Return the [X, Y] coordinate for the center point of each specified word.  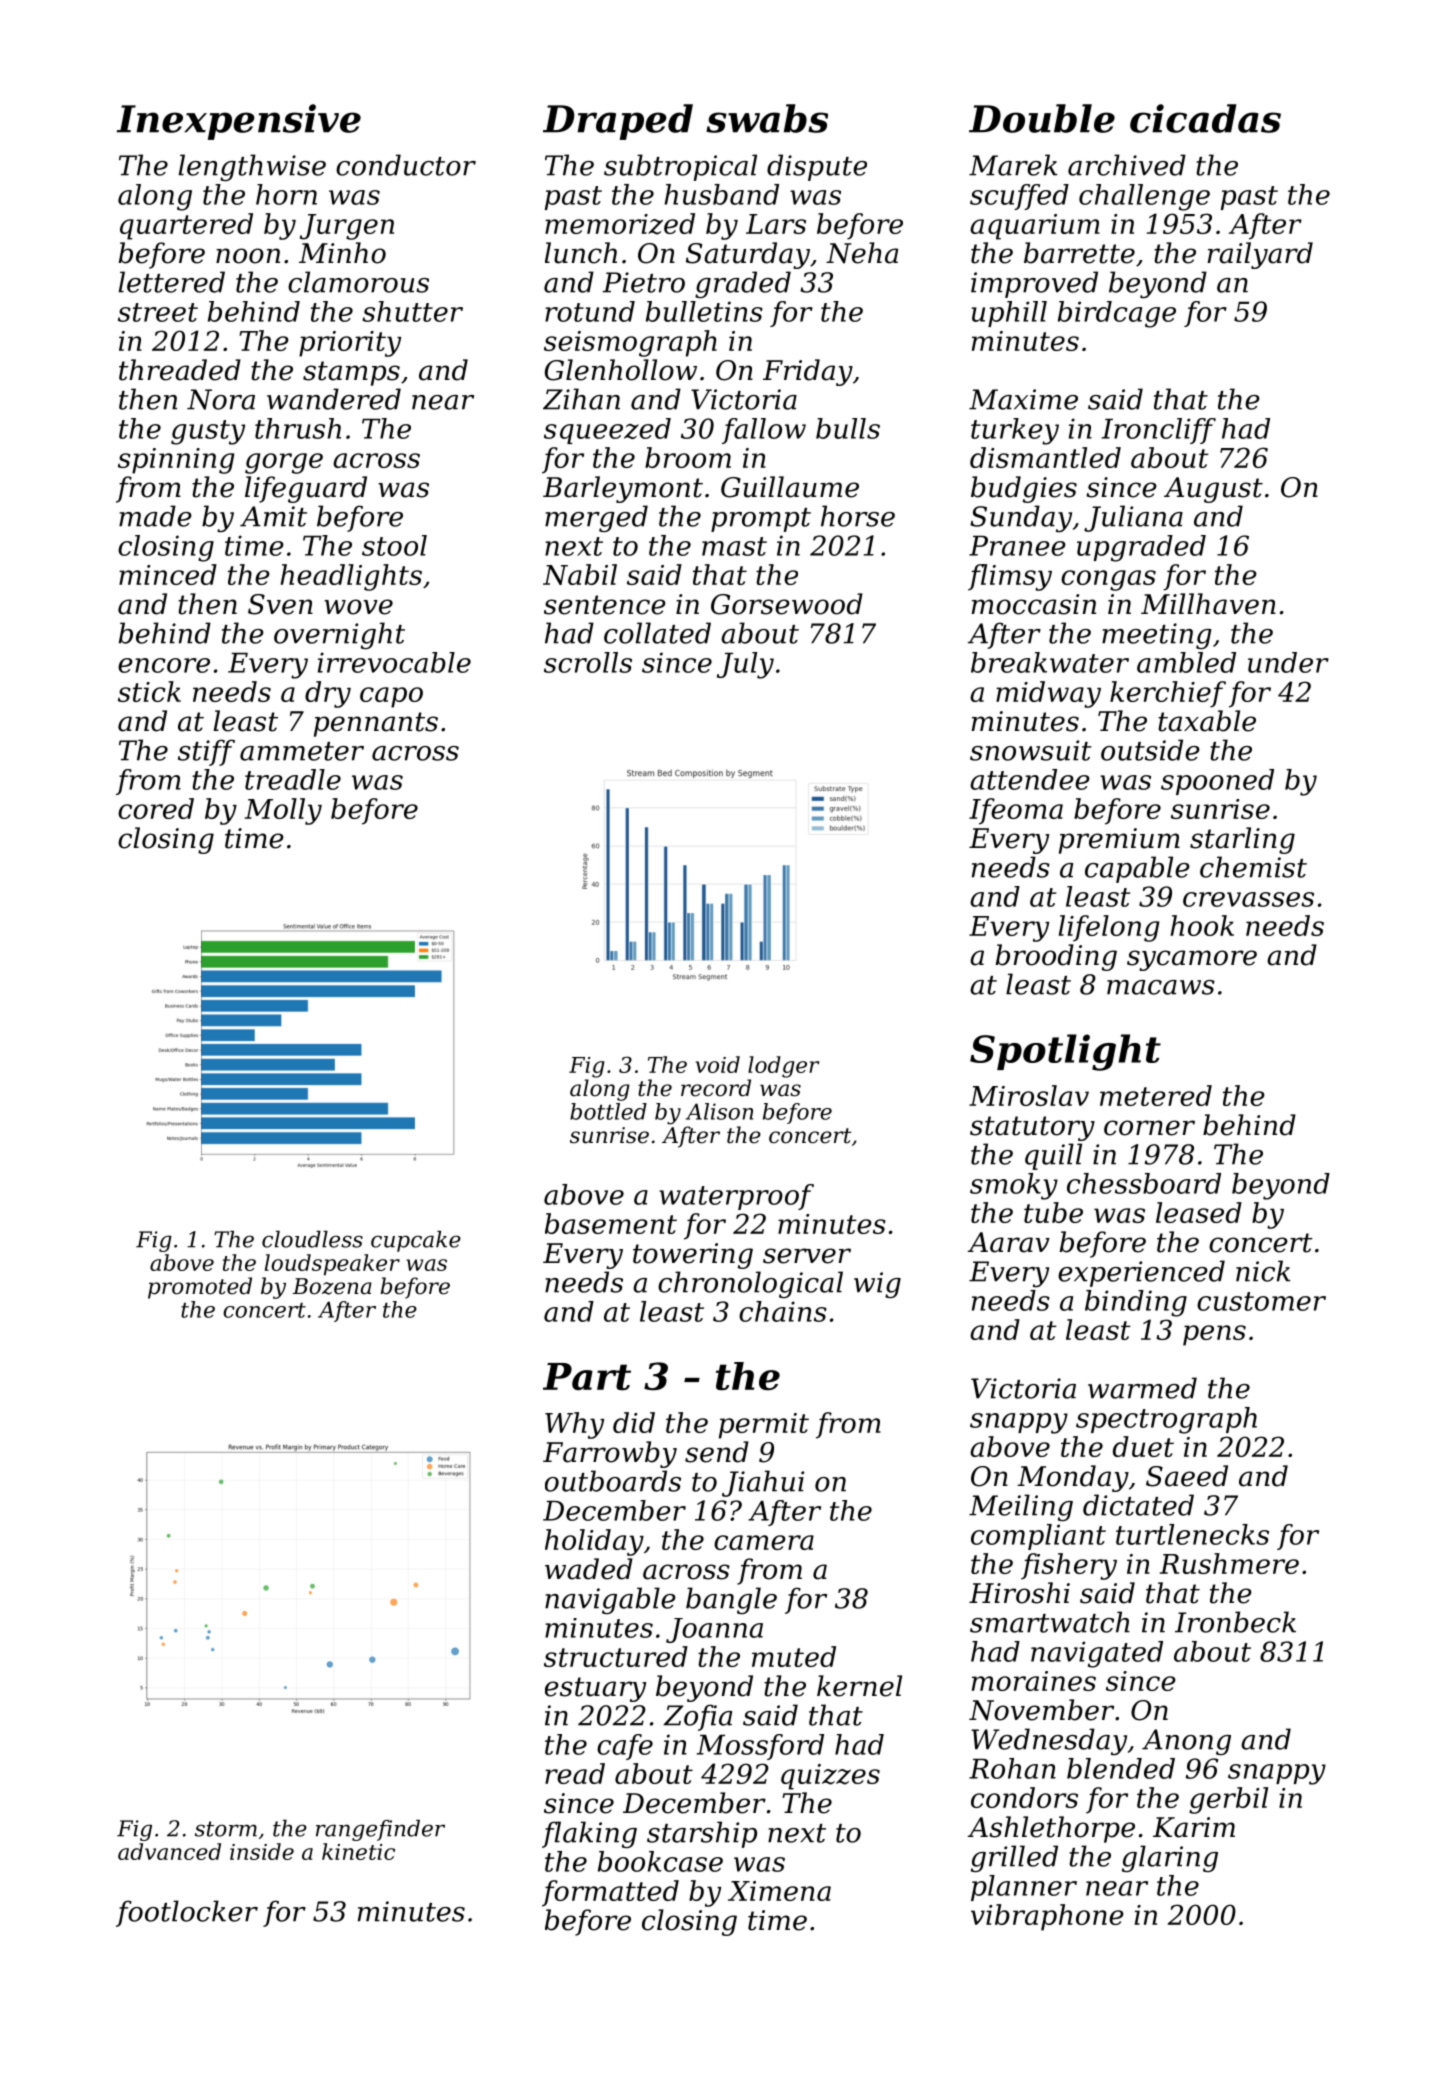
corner [1149, 1128]
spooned [1217, 782]
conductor [406, 165]
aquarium [1035, 227]
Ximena [779, 1891]
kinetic [358, 1851]
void [718, 1064]
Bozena [332, 1286]
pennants [376, 724]
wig [877, 1285]
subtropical [680, 167]
